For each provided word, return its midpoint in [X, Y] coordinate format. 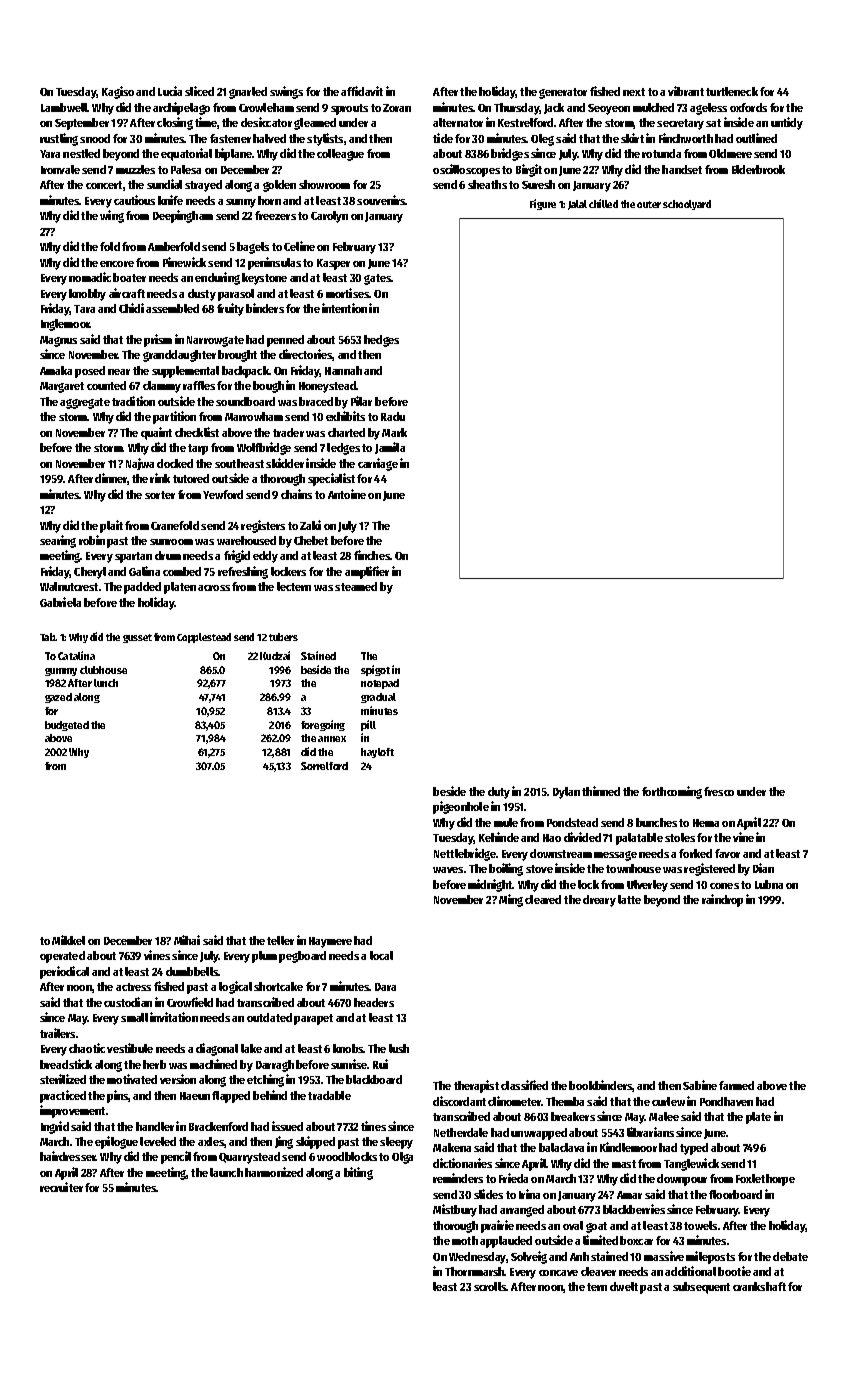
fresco [719, 791]
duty [499, 793]
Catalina [76, 655]
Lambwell [64, 107]
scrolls [490, 1286]
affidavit [362, 91]
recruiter [61, 1187]
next [634, 92]
